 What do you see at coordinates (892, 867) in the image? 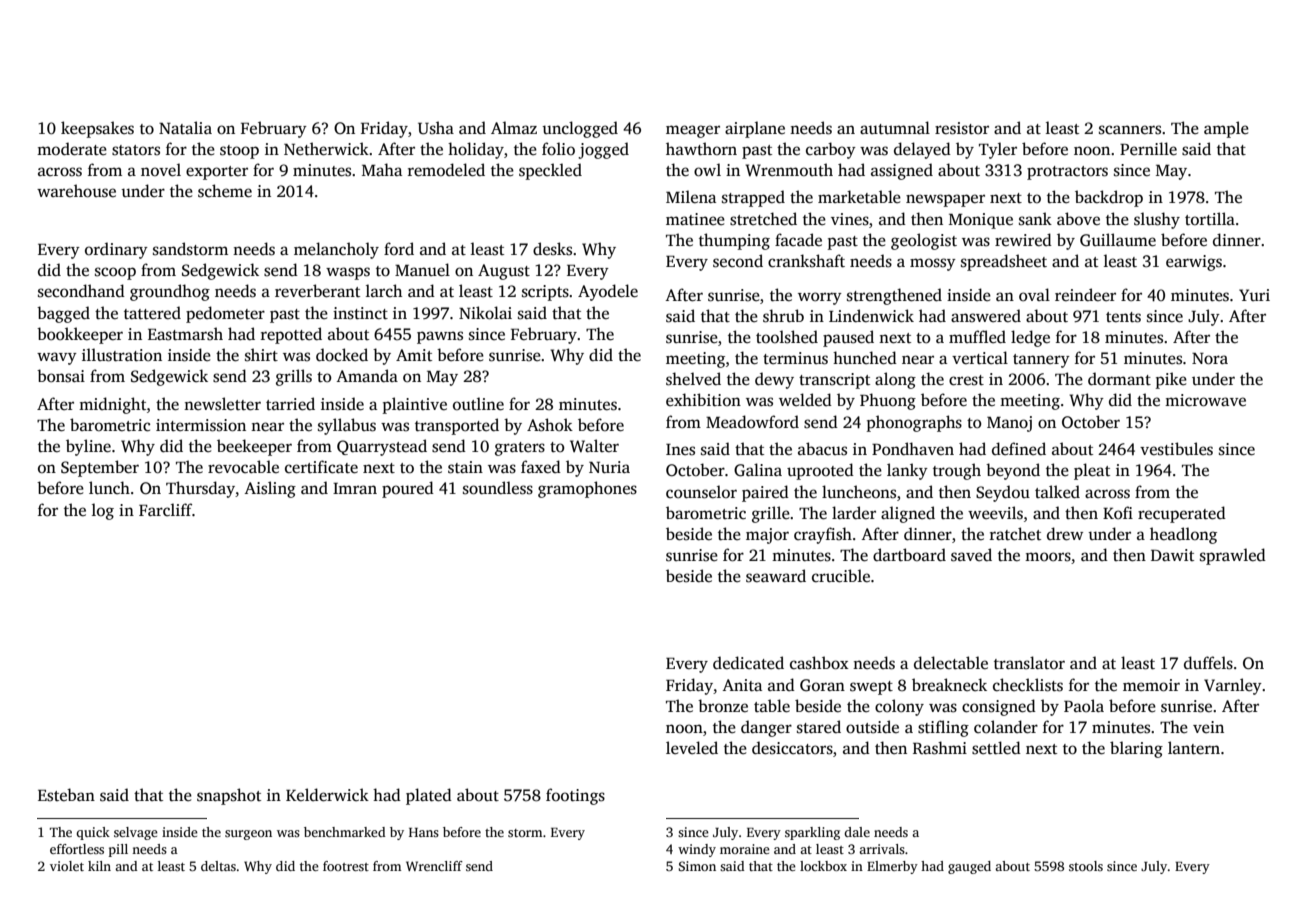
I see `Elmerby` at bounding box center [892, 867].
